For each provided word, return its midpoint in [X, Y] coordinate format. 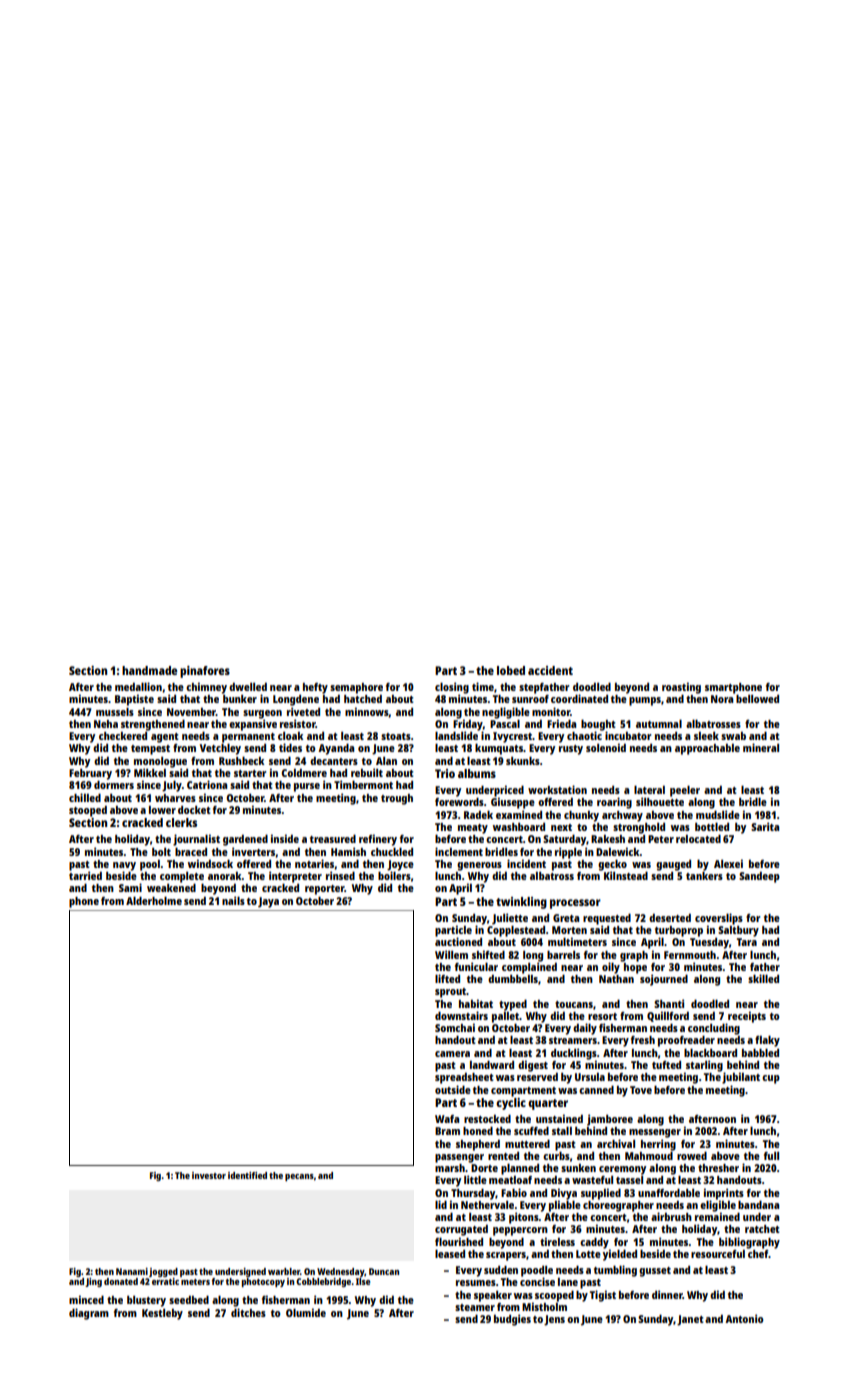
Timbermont [363, 784]
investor [209, 1175]
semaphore [356, 688]
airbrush [671, 1216]
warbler [284, 1271]
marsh [450, 1168]
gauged [673, 865]
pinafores [205, 672]
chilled [85, 797]
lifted [447, 978]
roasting [681, 688]
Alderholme [154, 900]
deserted [670, 918]
